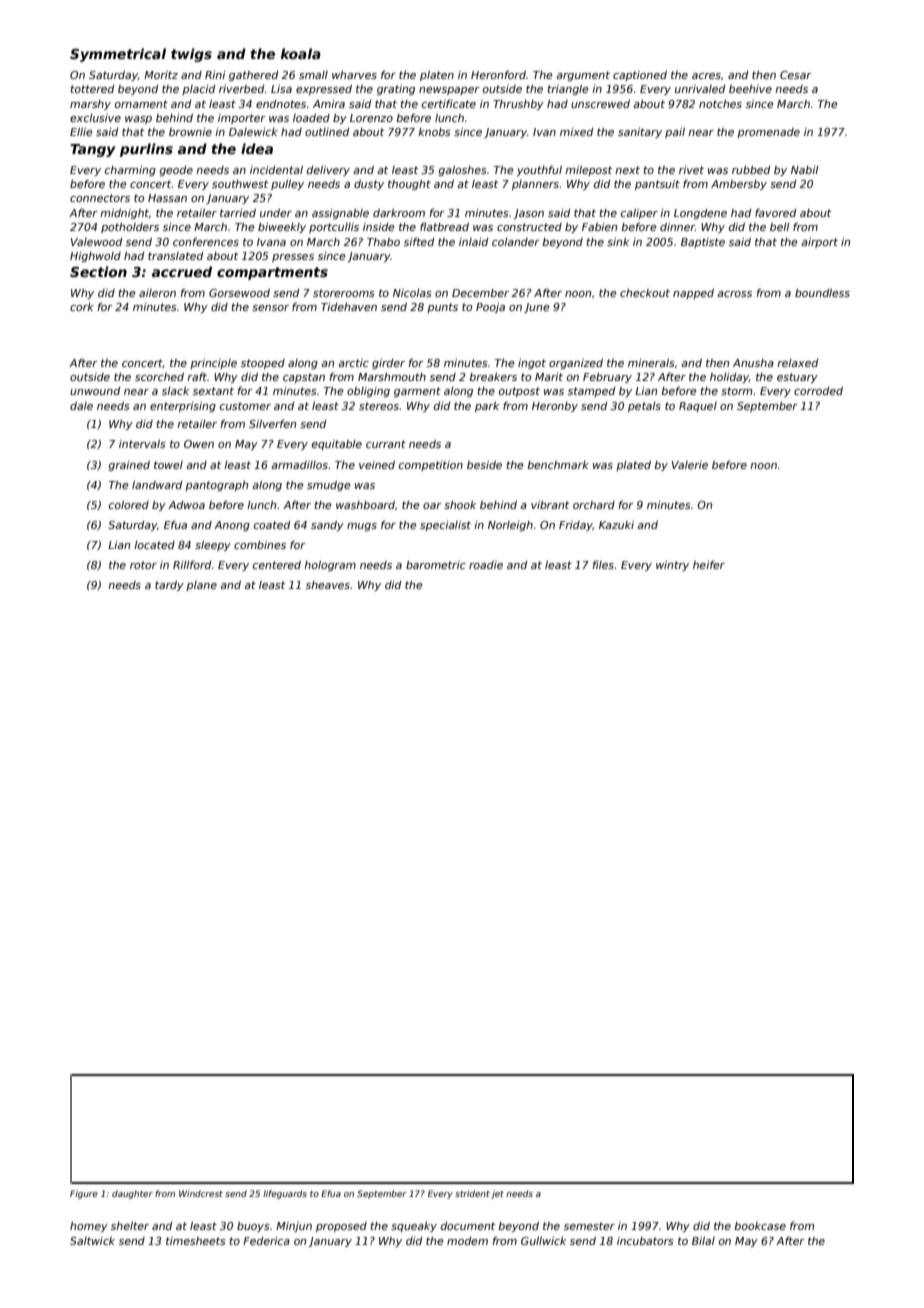 The width and height of the screenshot is (924, 1308). I want to click on grained, so click(129, 465).
